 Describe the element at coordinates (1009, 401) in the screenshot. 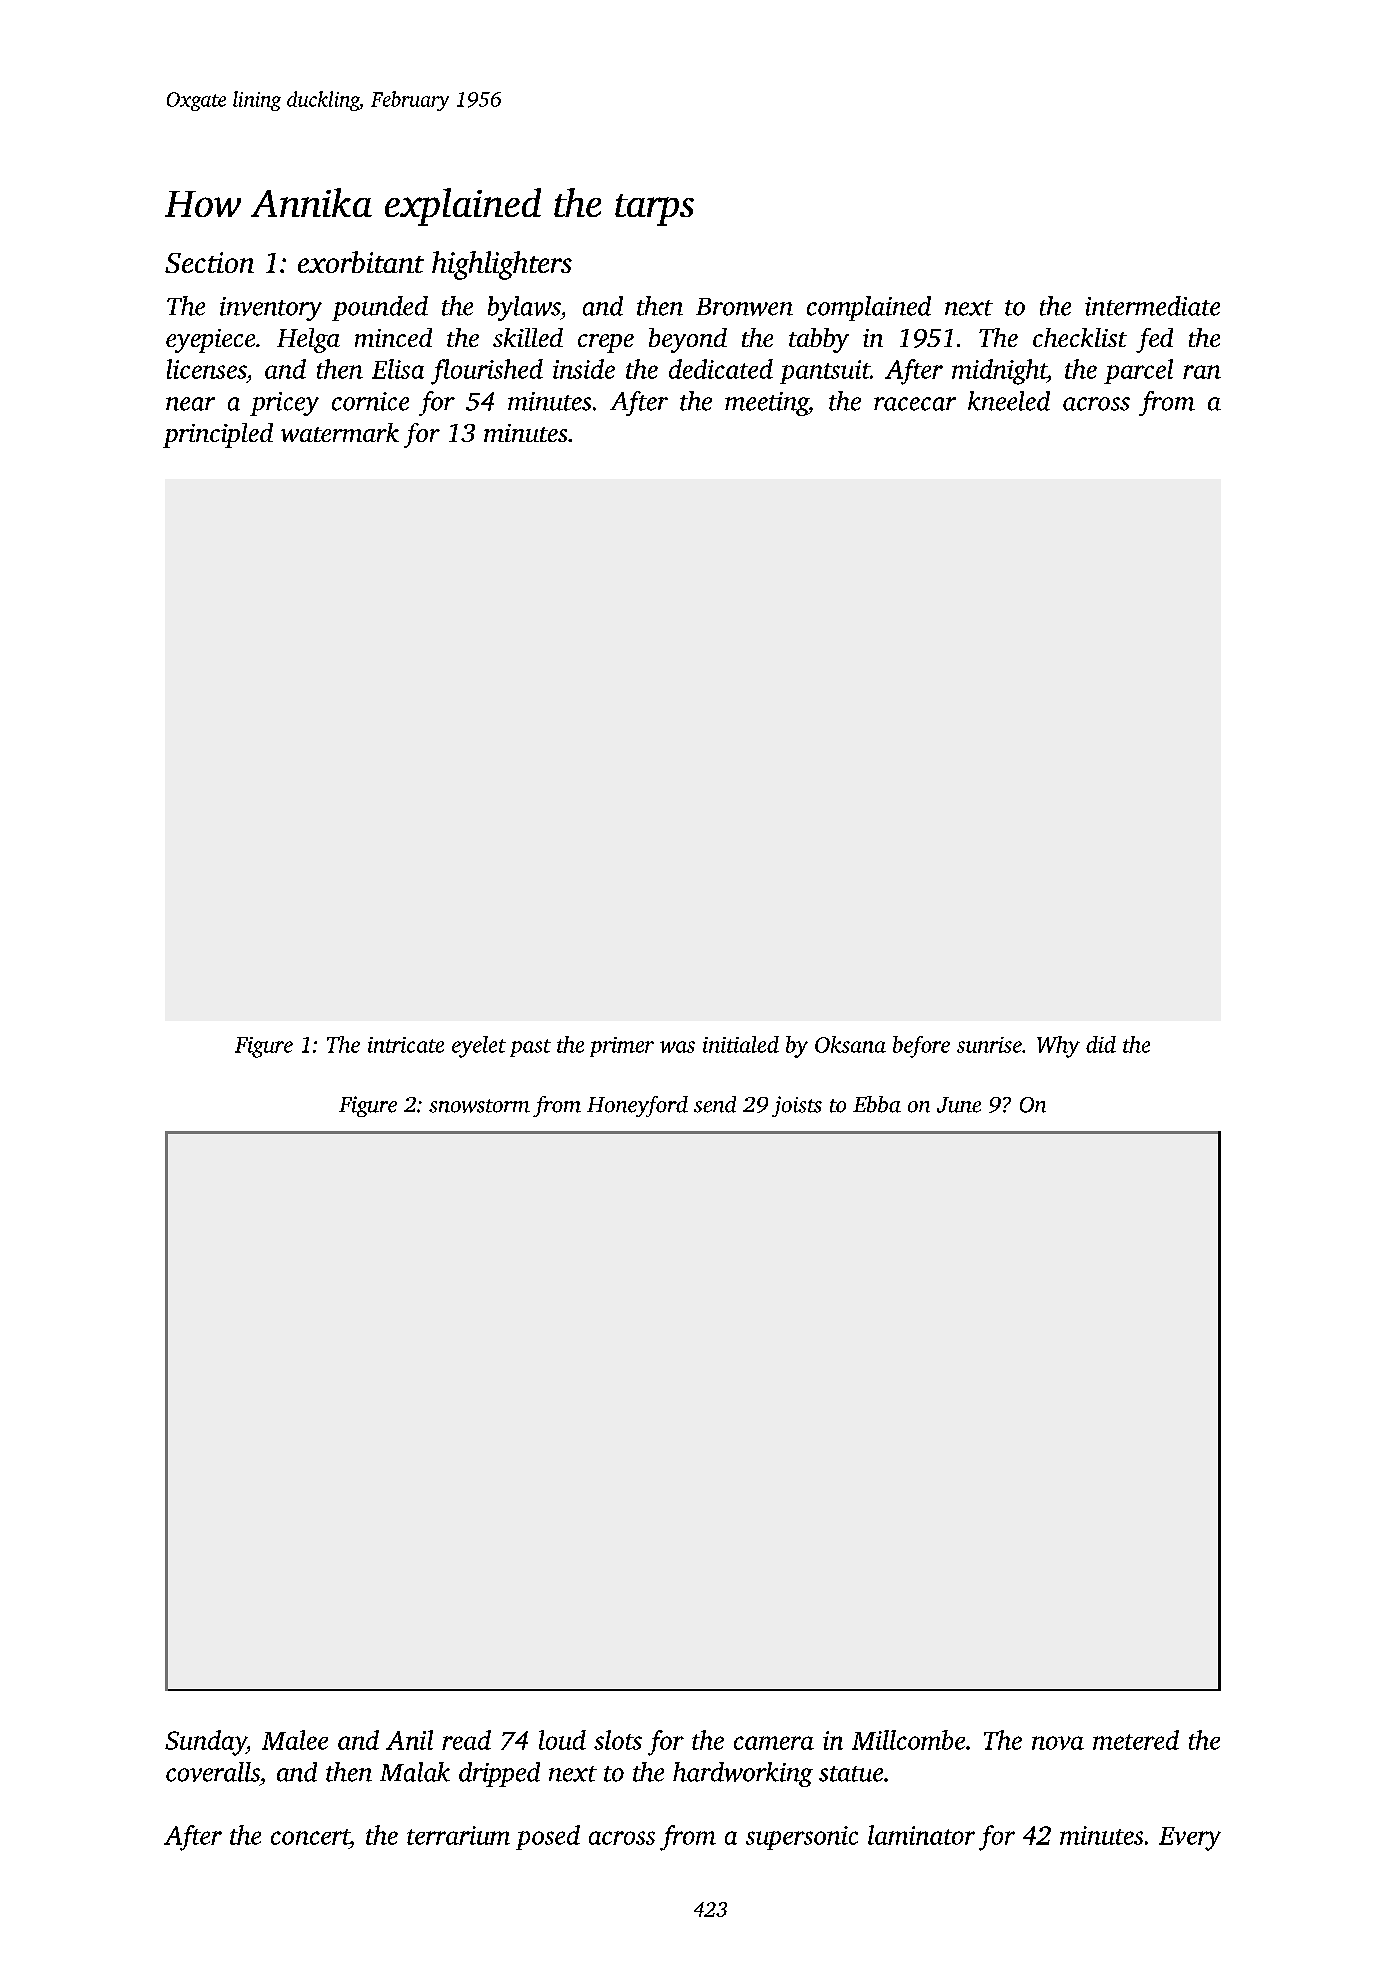

I see `kneeled` at that location.
